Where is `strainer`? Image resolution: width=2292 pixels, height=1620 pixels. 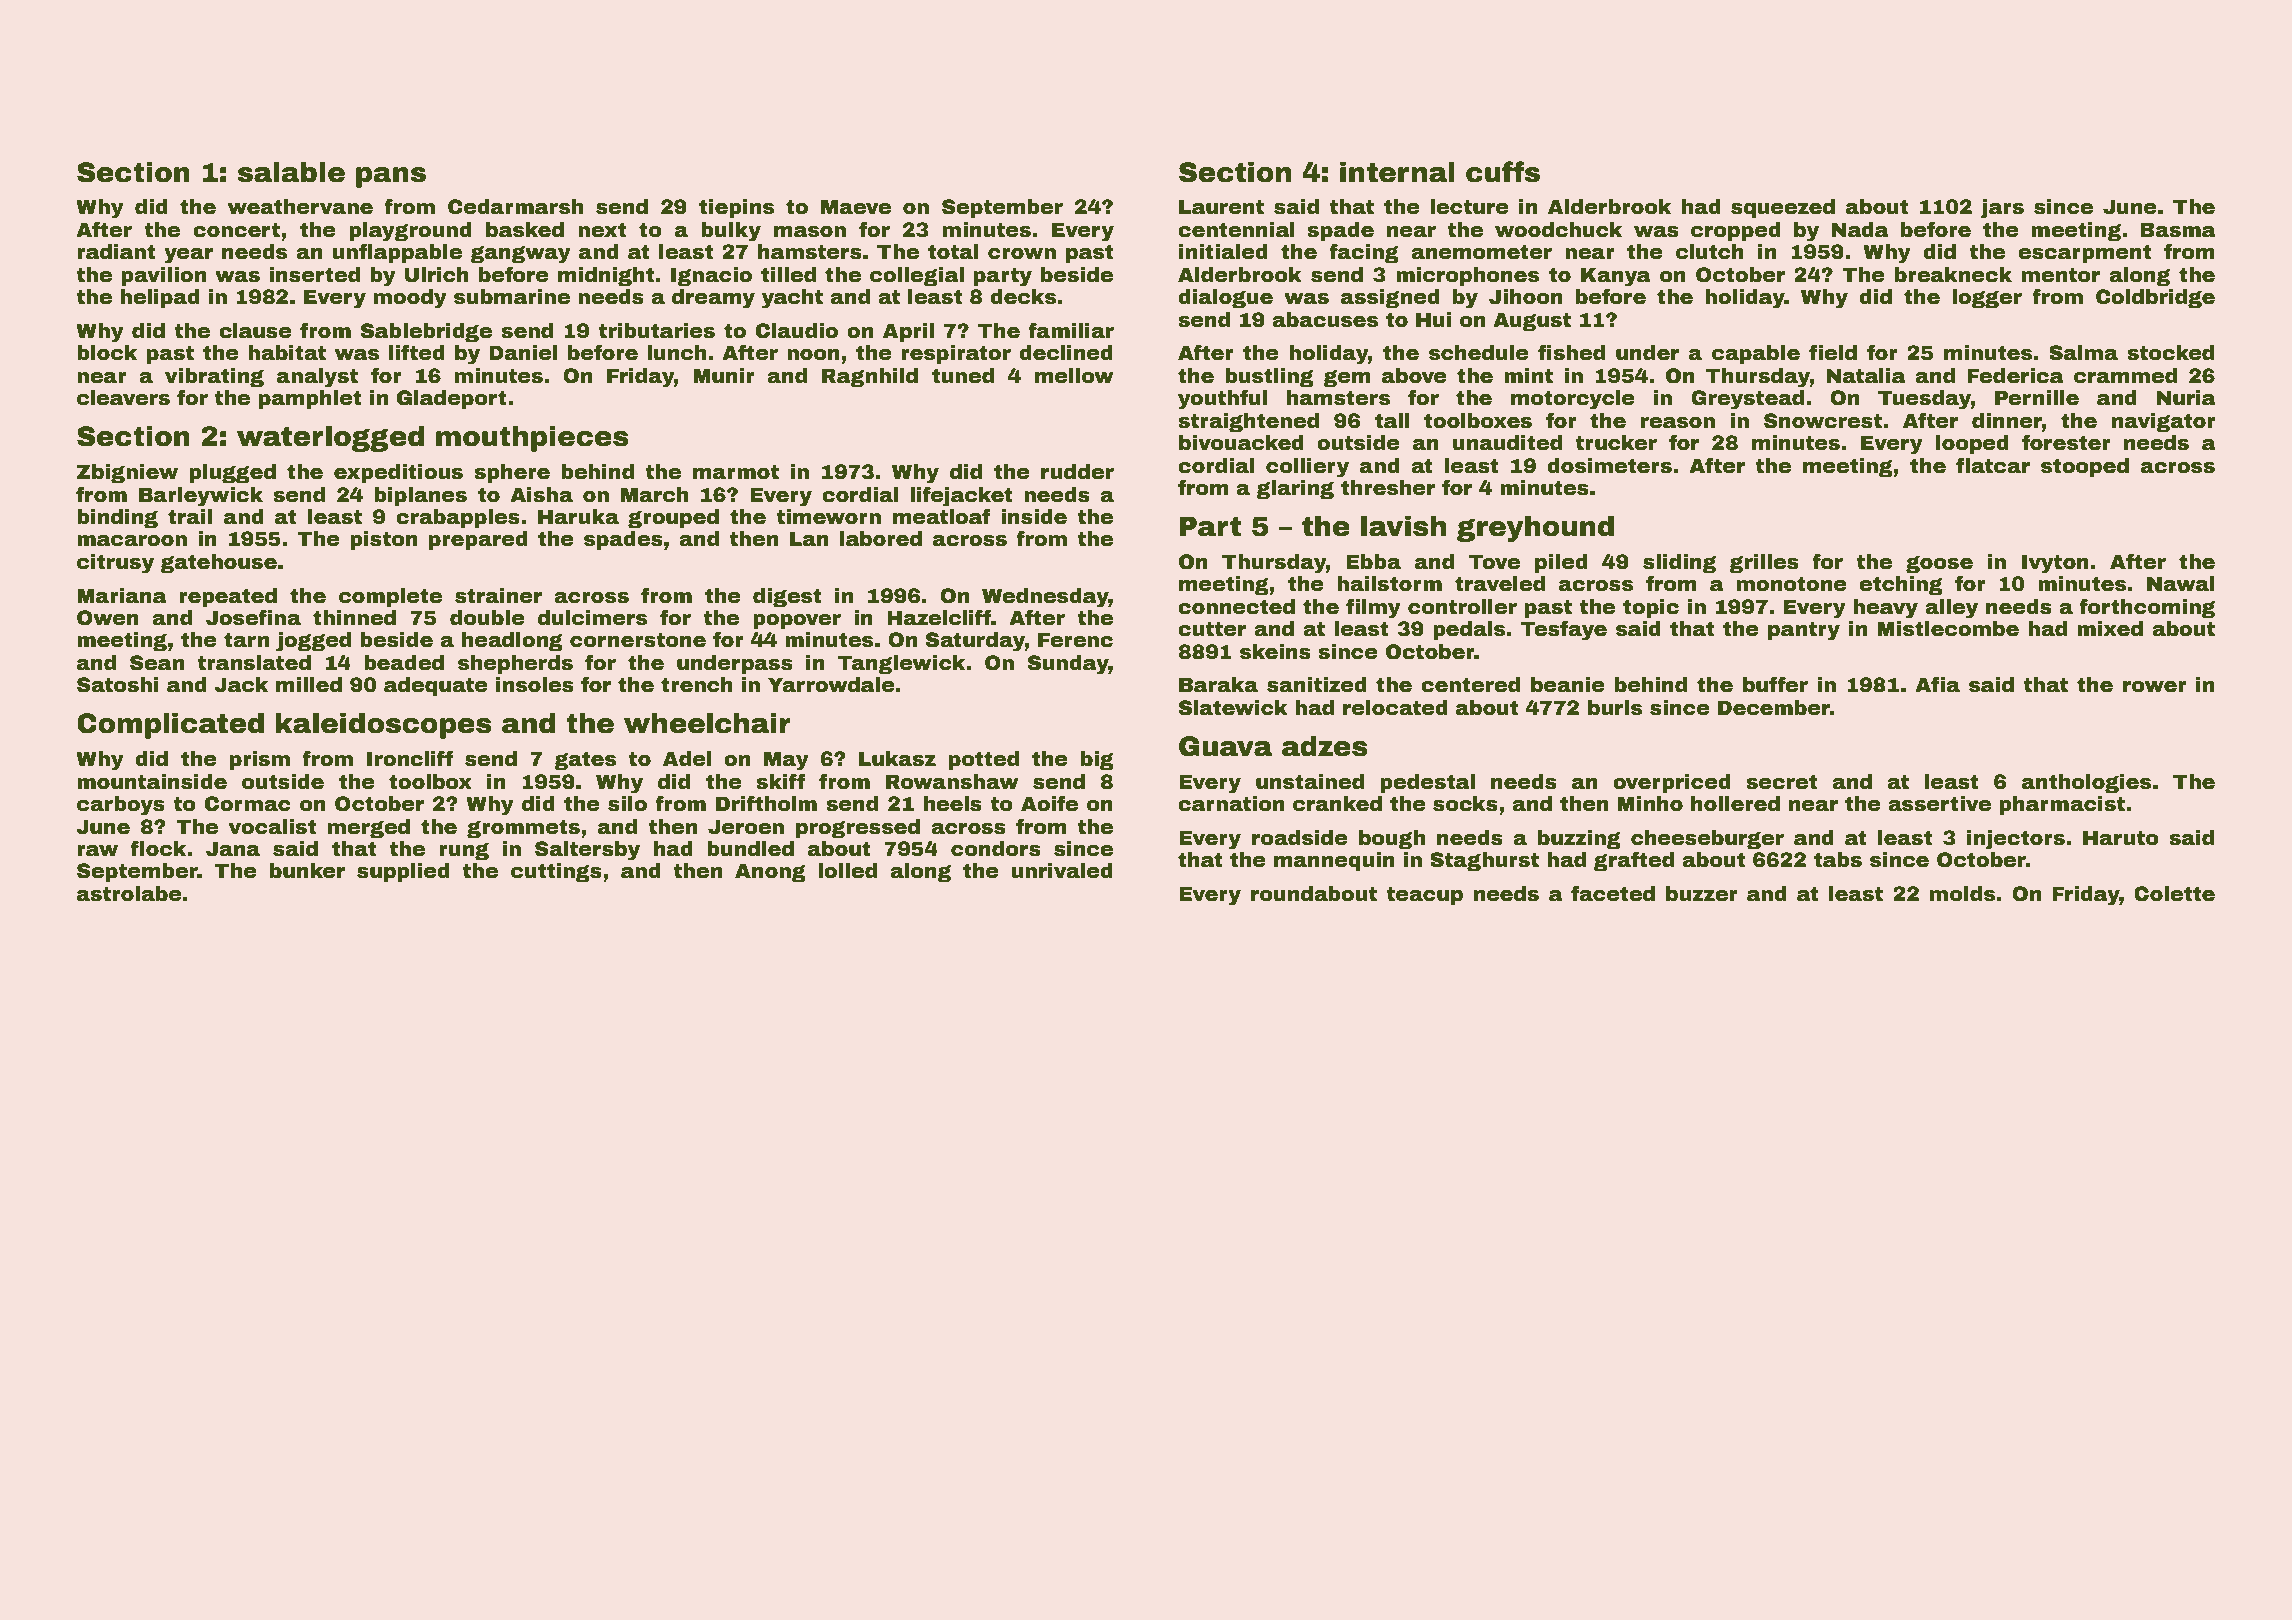
strainer is located at coordinates (498, 596).
